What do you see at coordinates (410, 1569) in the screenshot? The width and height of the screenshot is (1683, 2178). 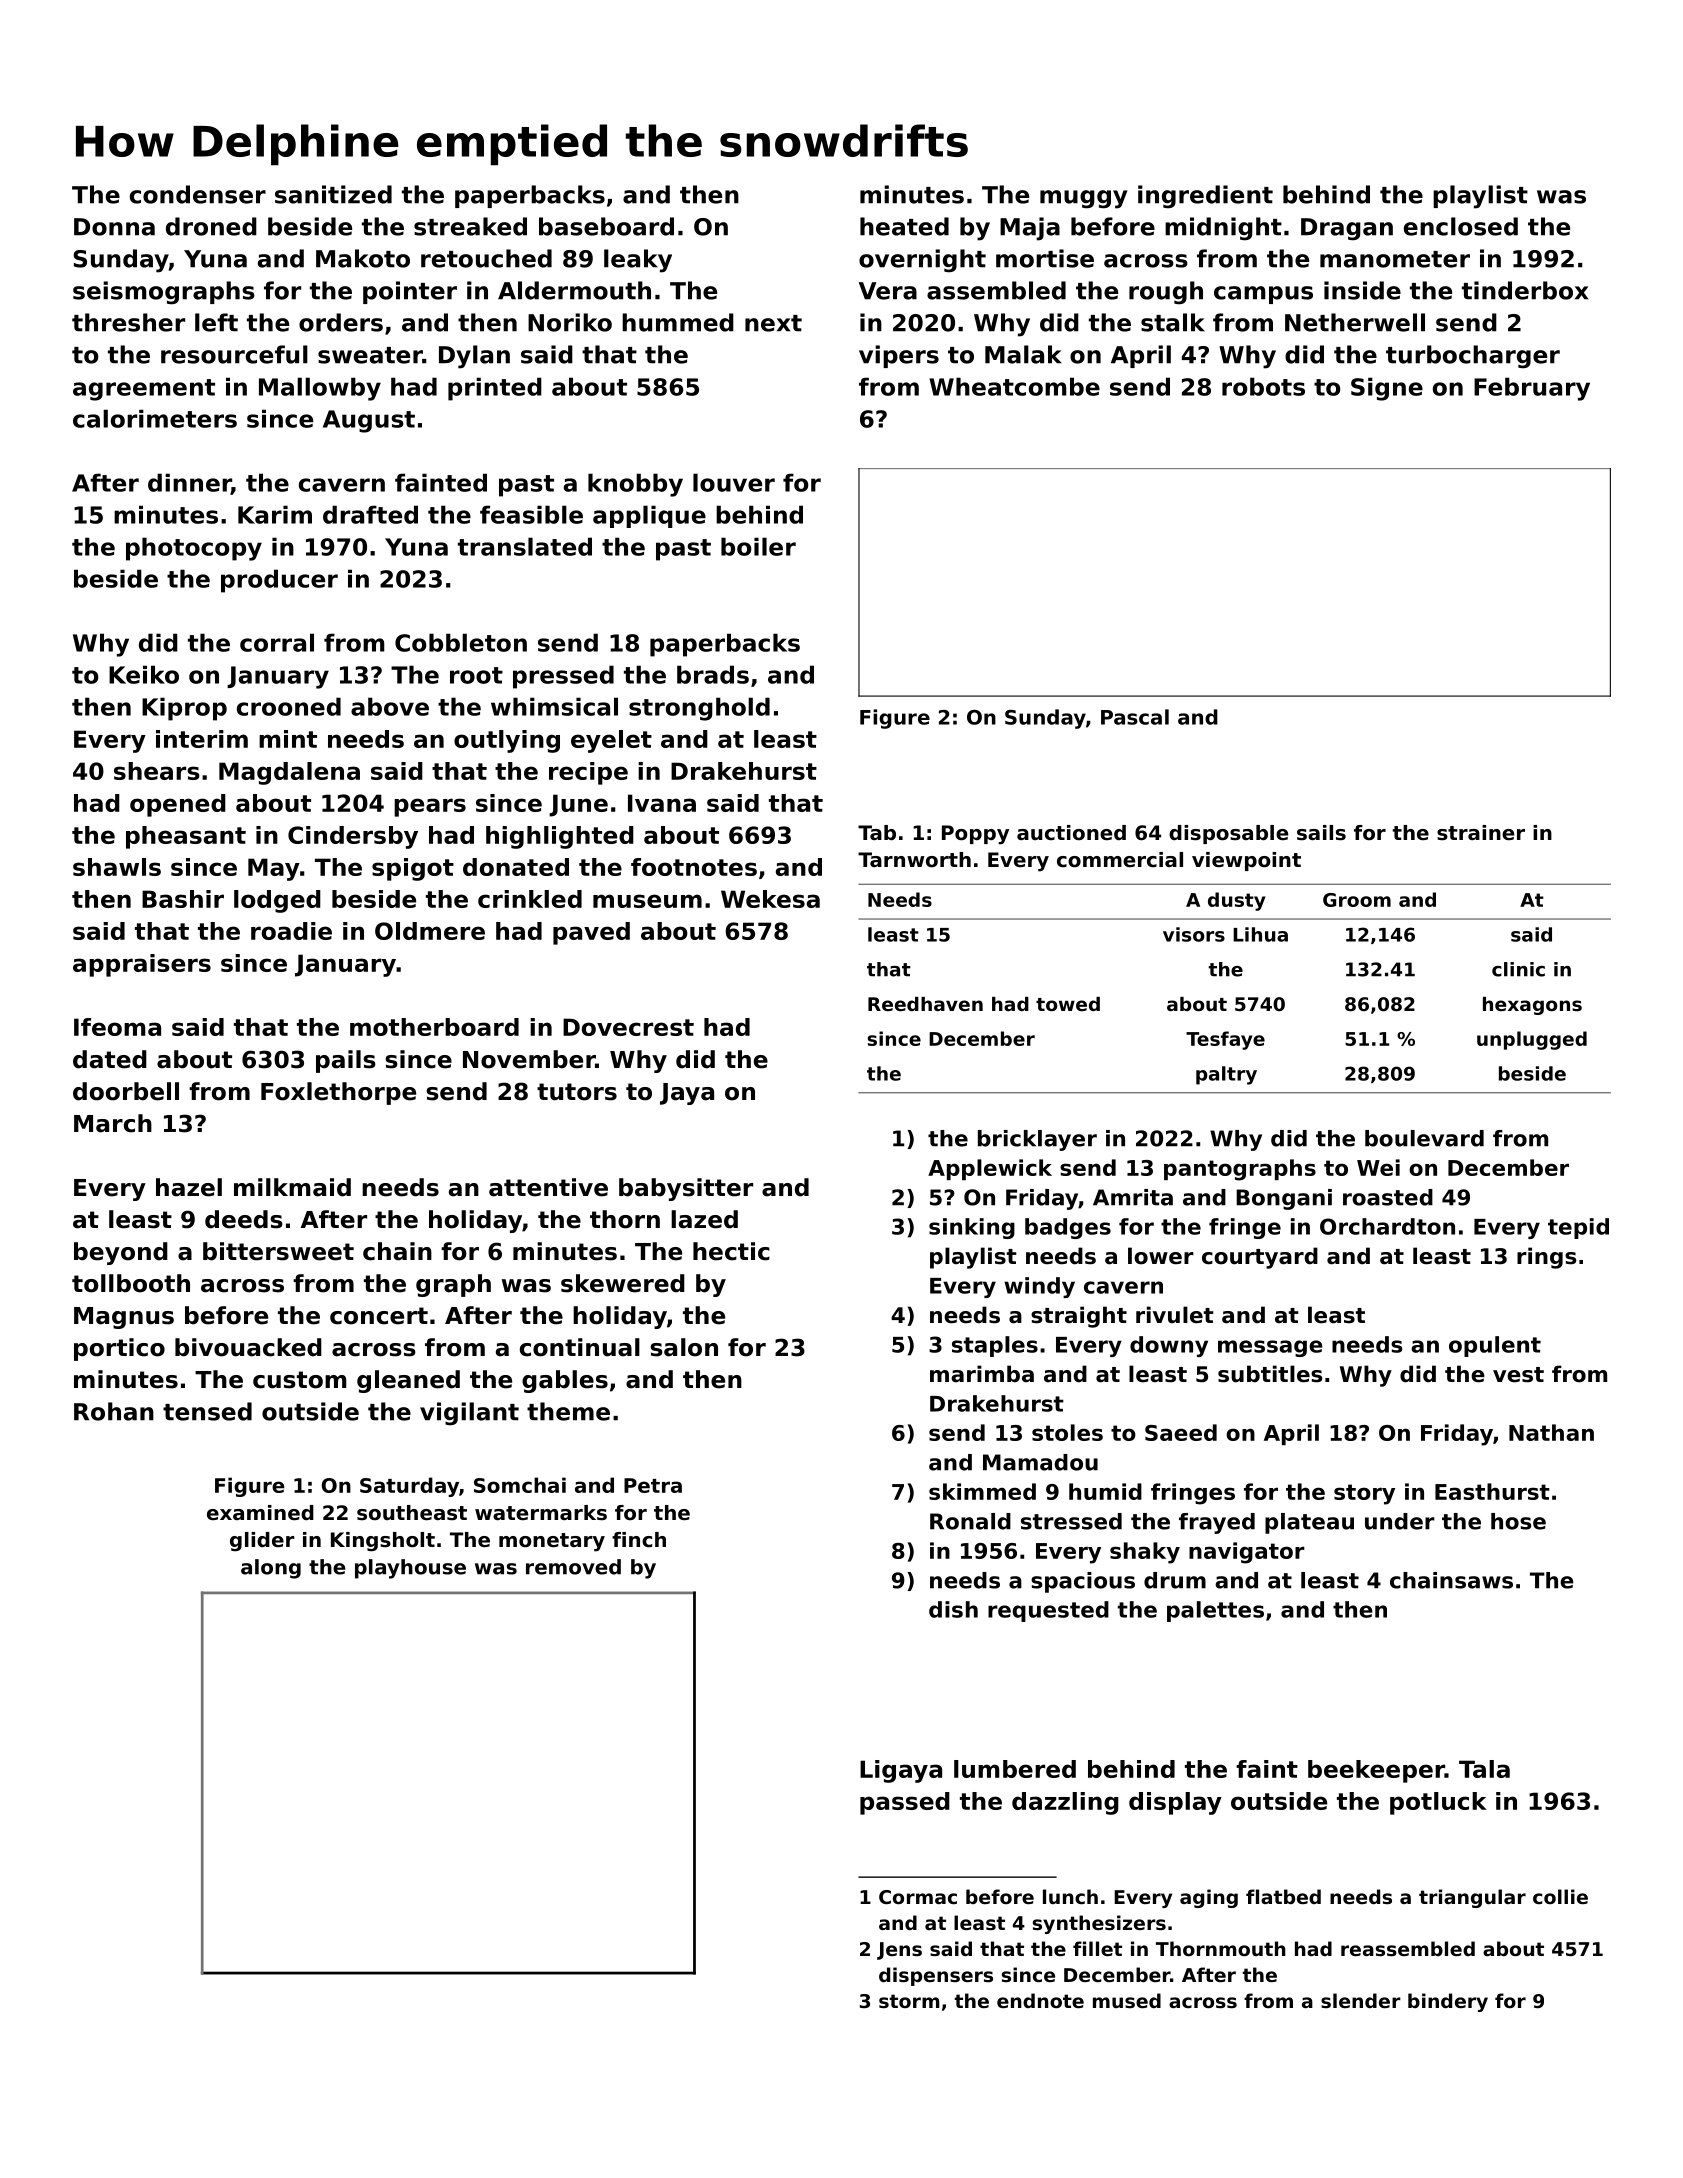 I see `playhouse` at bounding box center [410, 1569].
